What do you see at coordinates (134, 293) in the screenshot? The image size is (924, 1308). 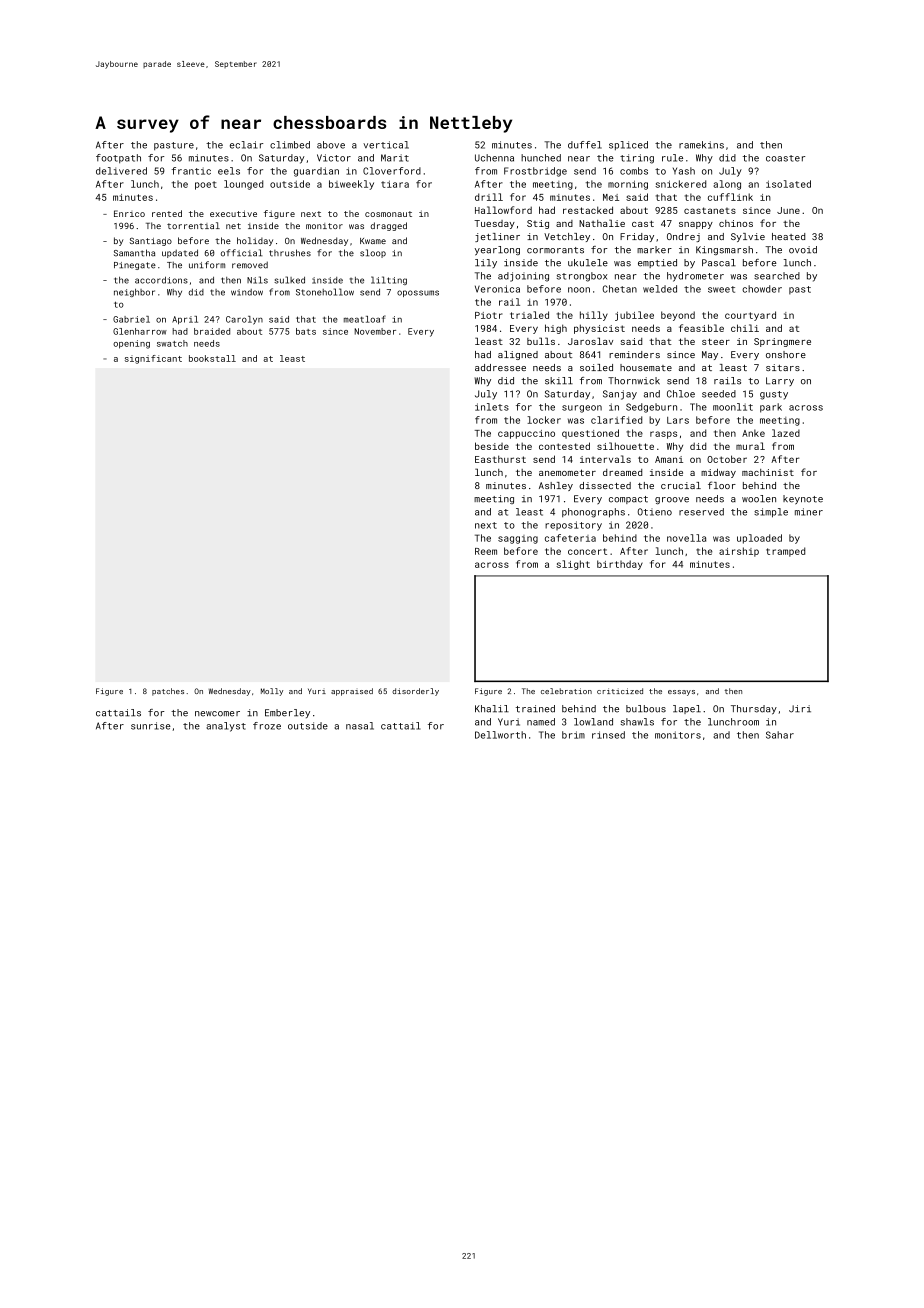 I see `neighbor` at bounding box center [134, 293].
